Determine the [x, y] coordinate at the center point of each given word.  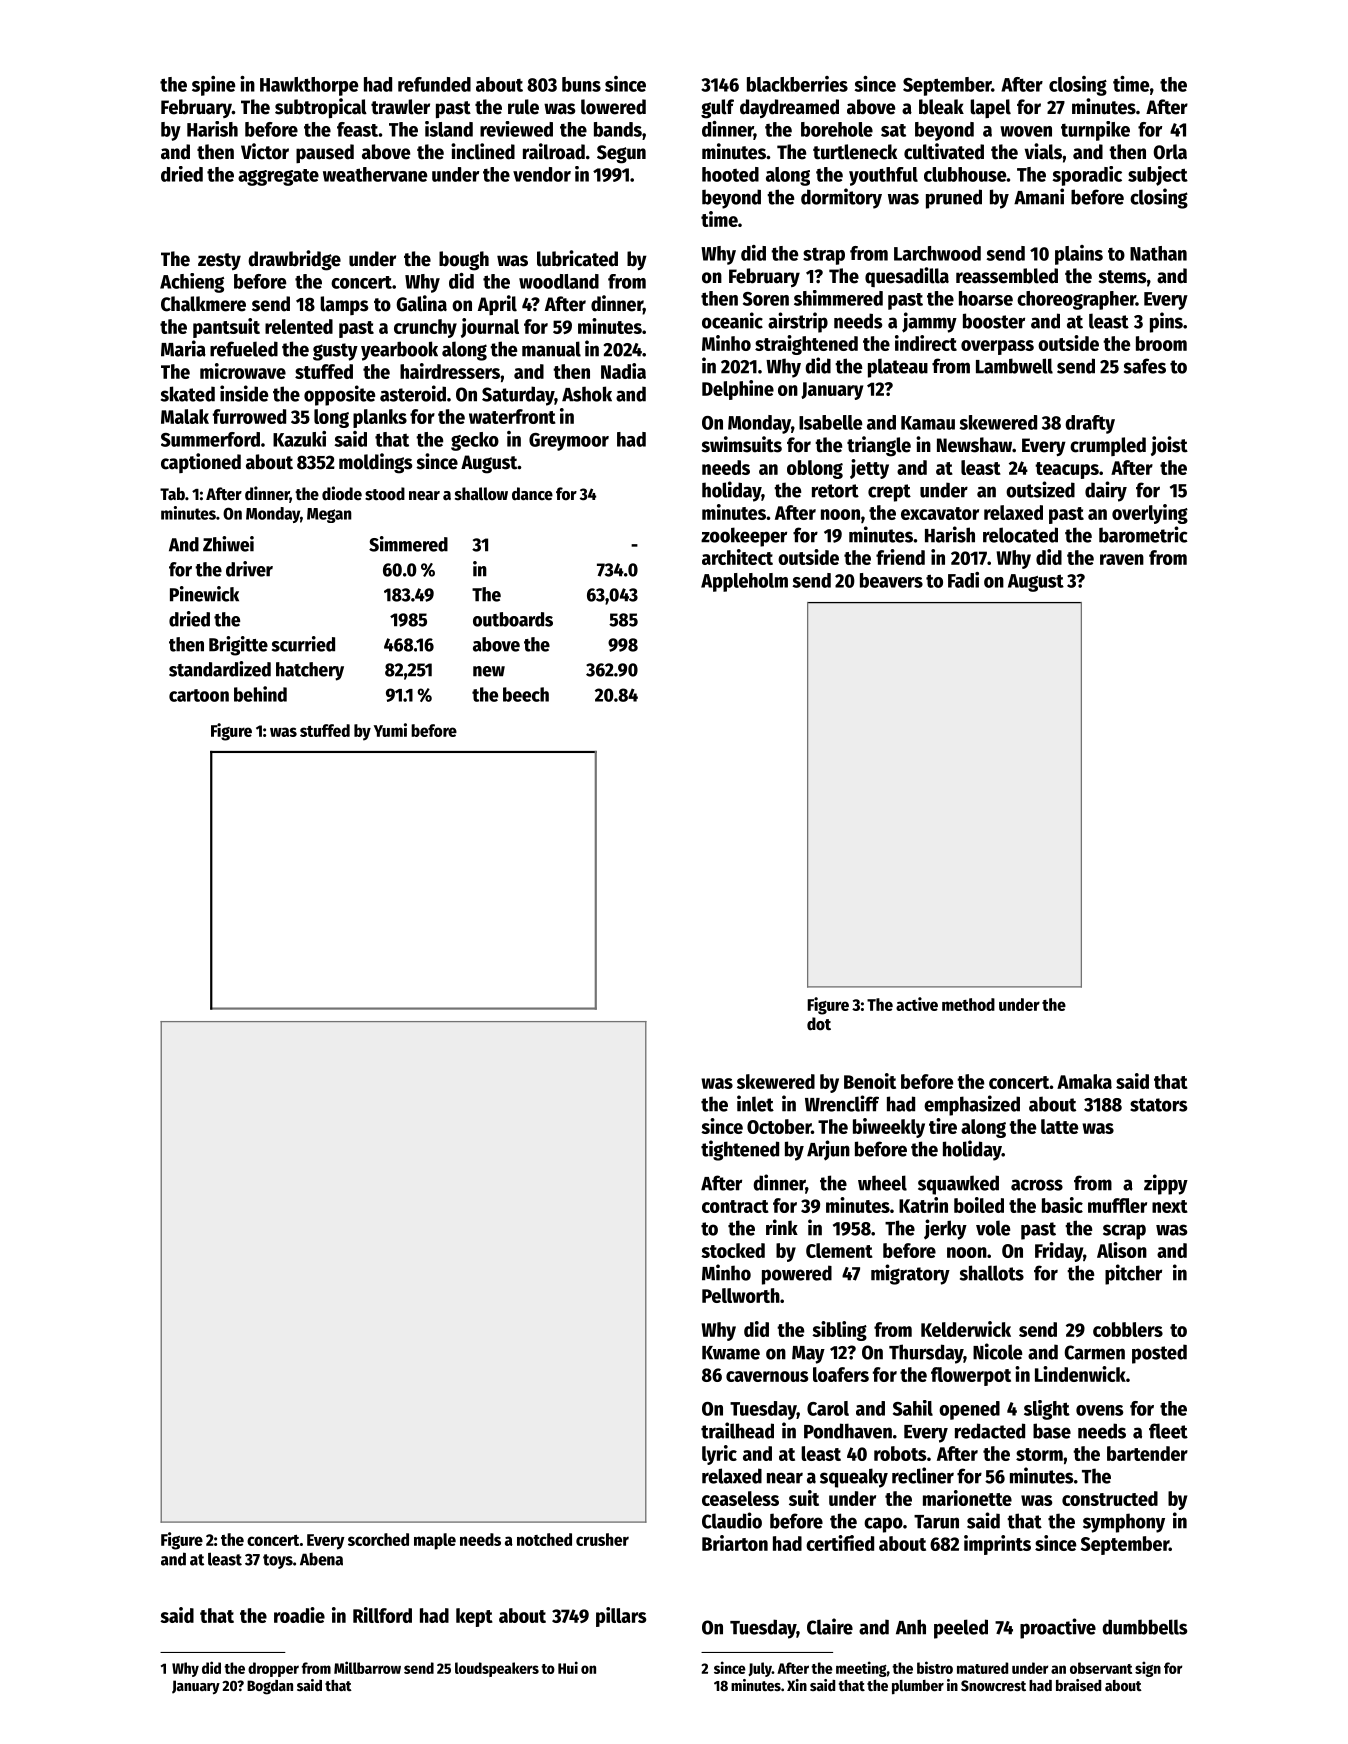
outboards [513, 619]
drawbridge [294, 260]
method [968, 1004]
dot [819, 1024]
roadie [299, 1615]
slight [1047, 1410]
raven [1122, 559]
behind [260, 694]
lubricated [577, 258]
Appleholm [744, 582]
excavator [940, 513]
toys [278, 1561]
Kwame [731, 1353]
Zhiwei [228, 544]
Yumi [390, 730]
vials [1043, 151]
